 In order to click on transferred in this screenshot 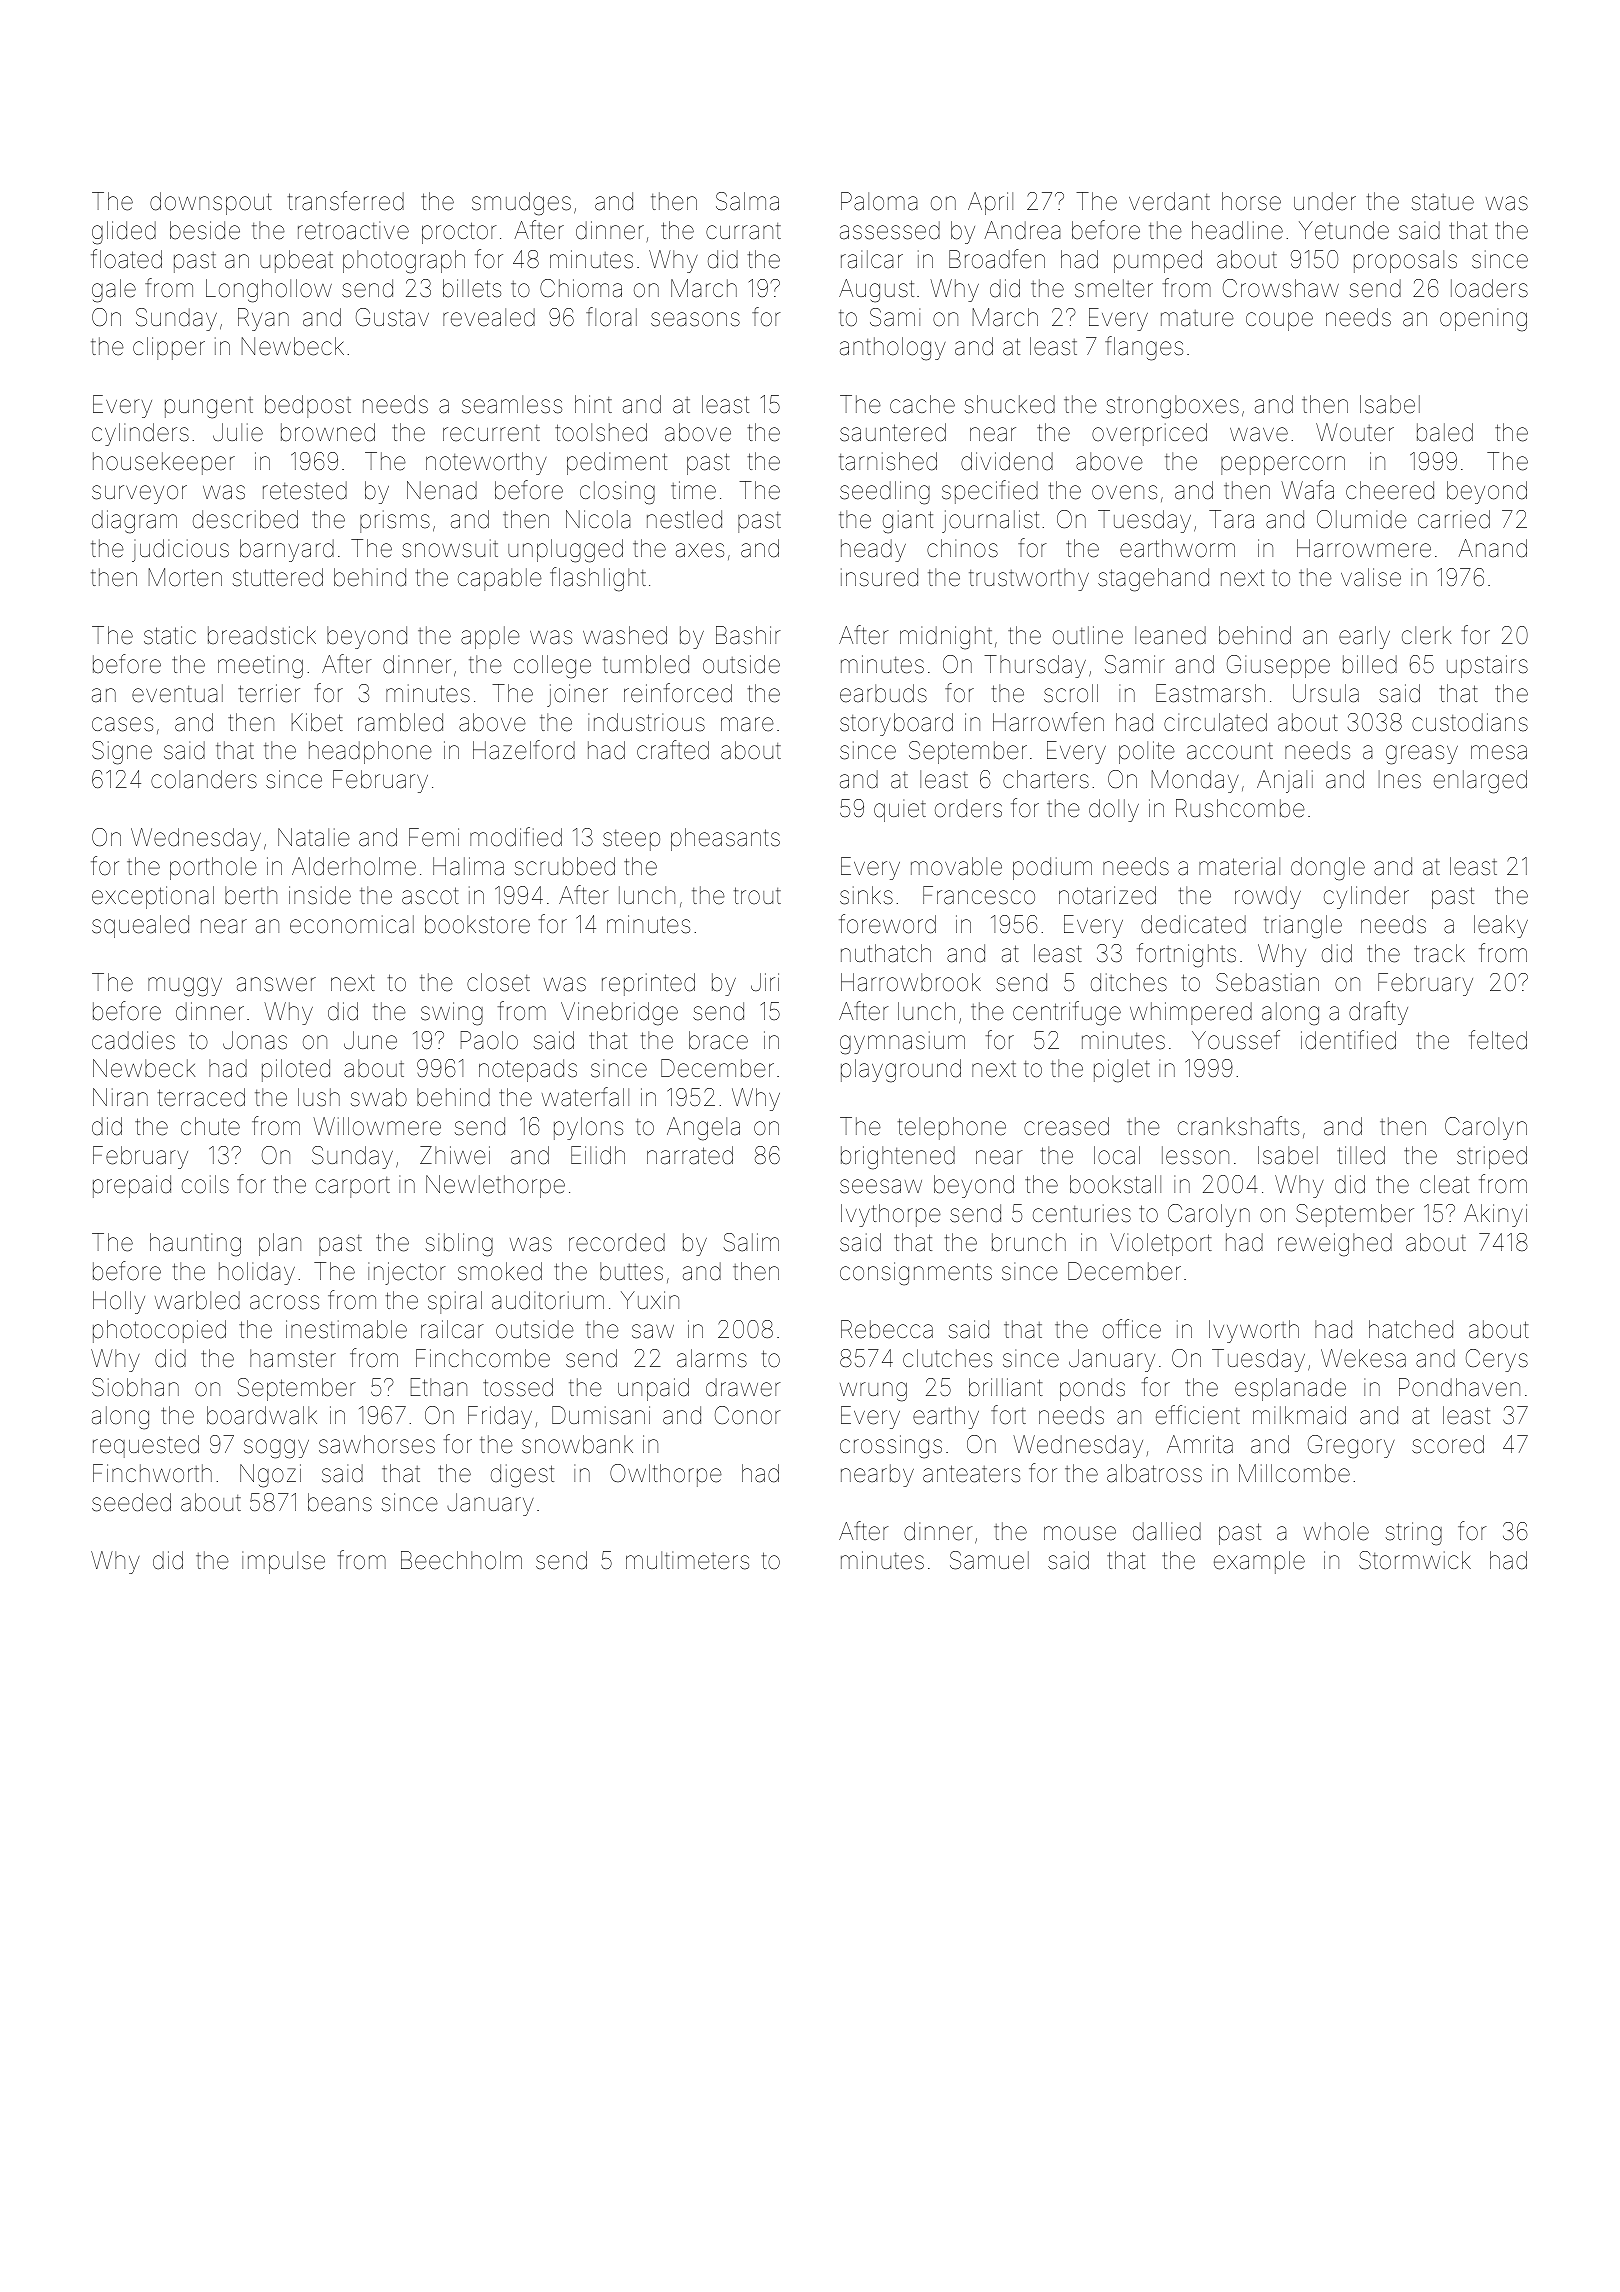, I will do `click(346, 201)`.
